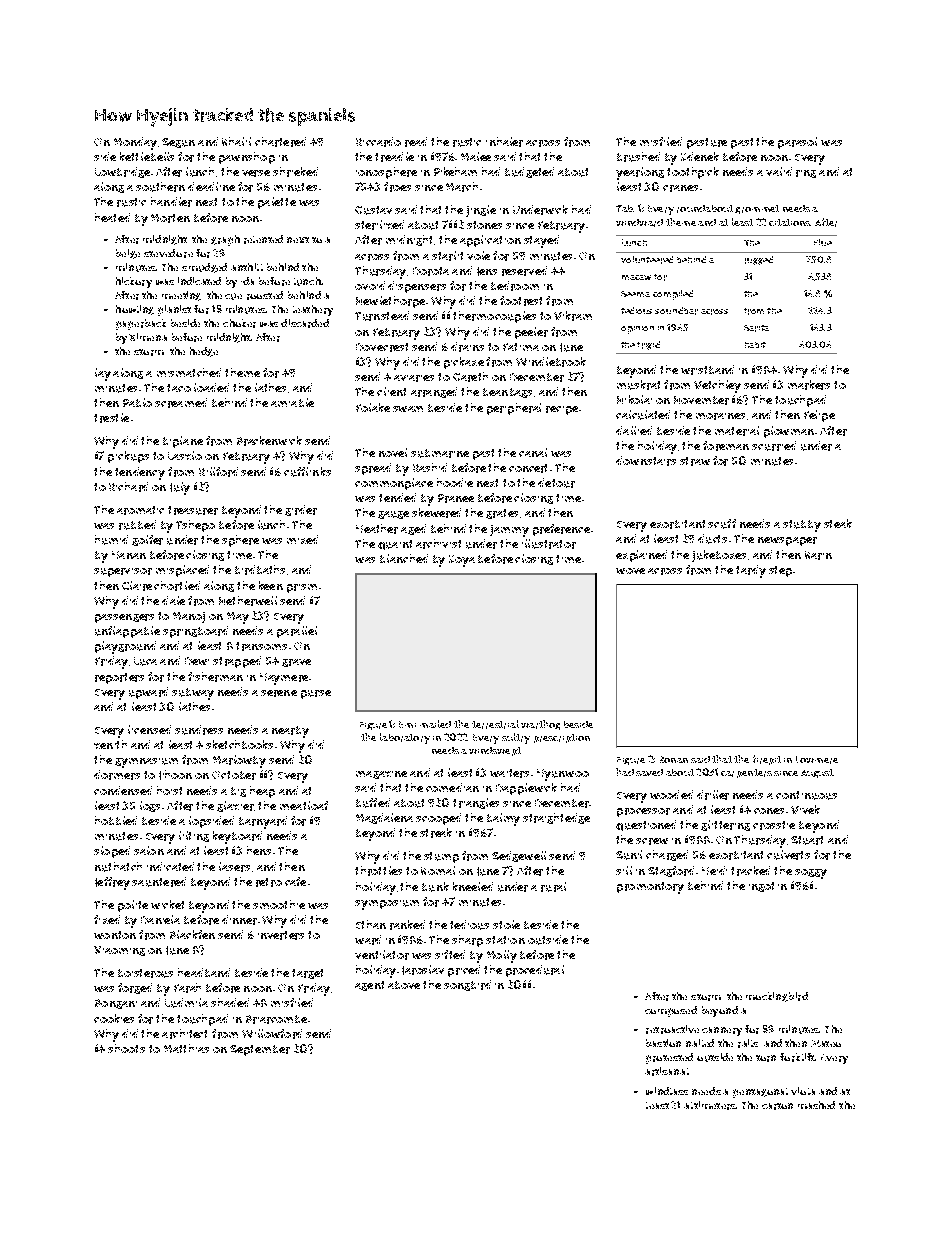  I want to click on lilting, so click(194, 836).
